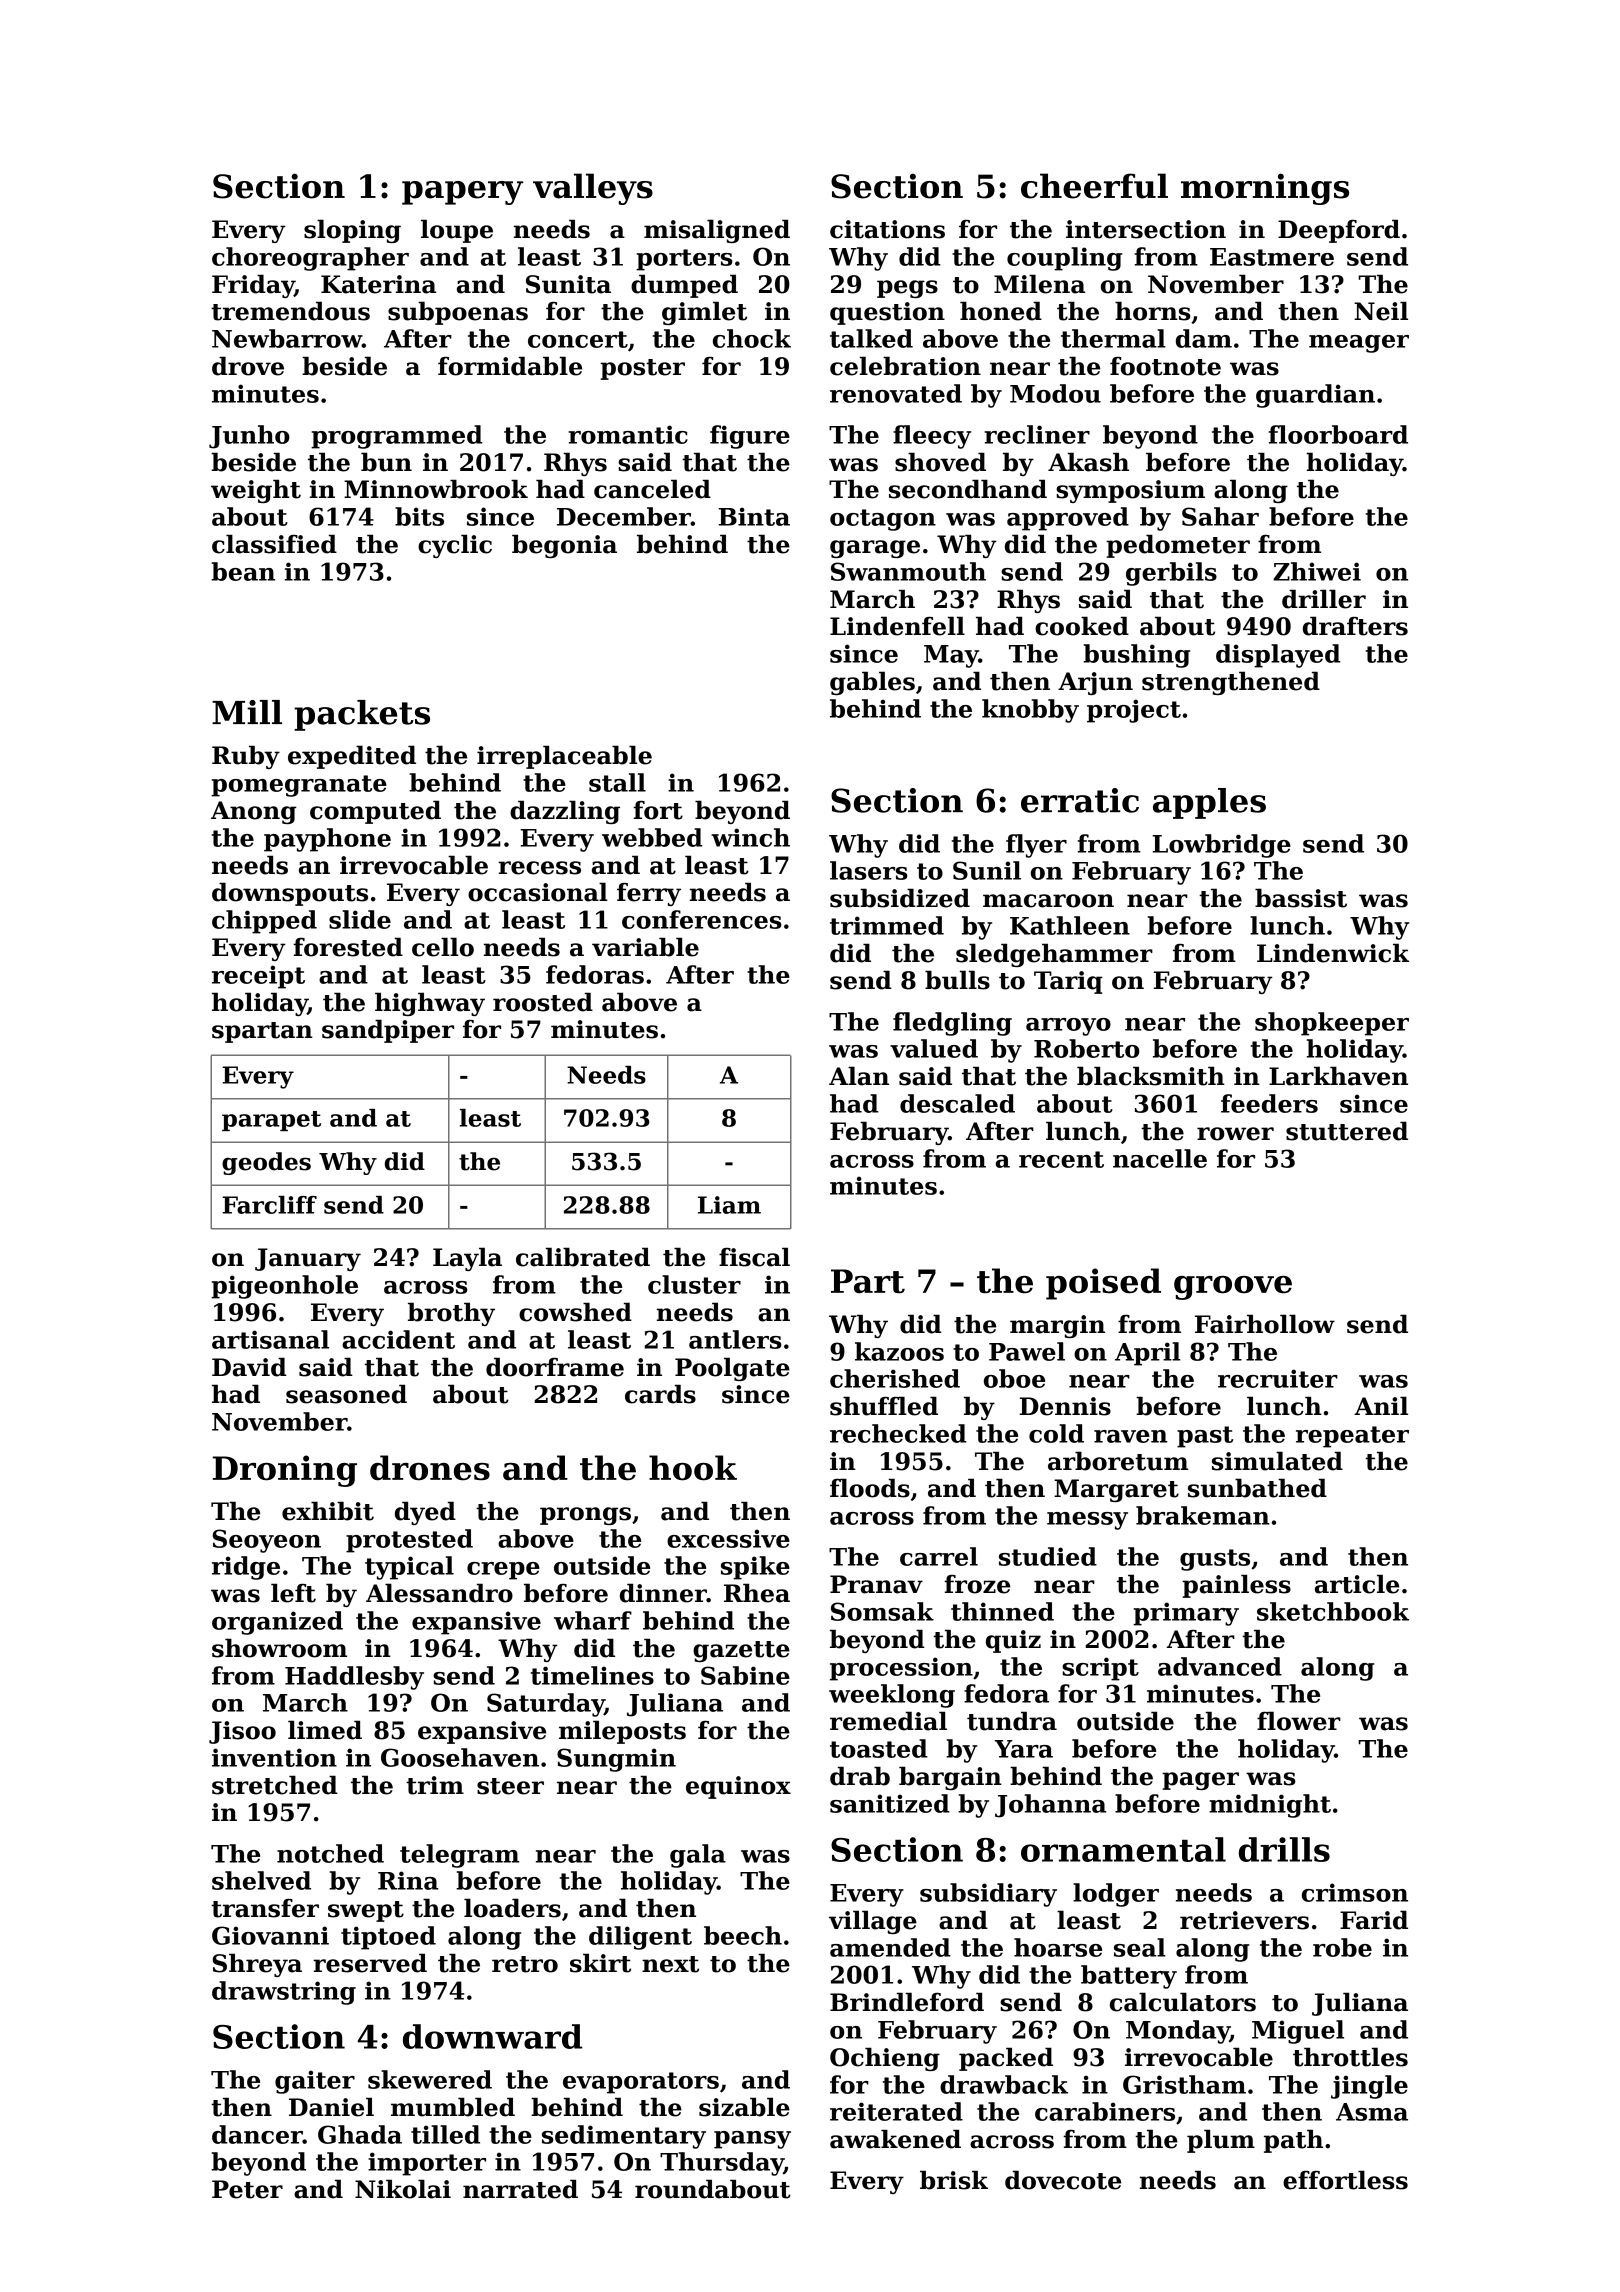 This screenshot has height=2292, width=1620. What do you see at coordinates (510, 366) in the screenshot?
I see `formidable` at bounding box center [510, 366].
